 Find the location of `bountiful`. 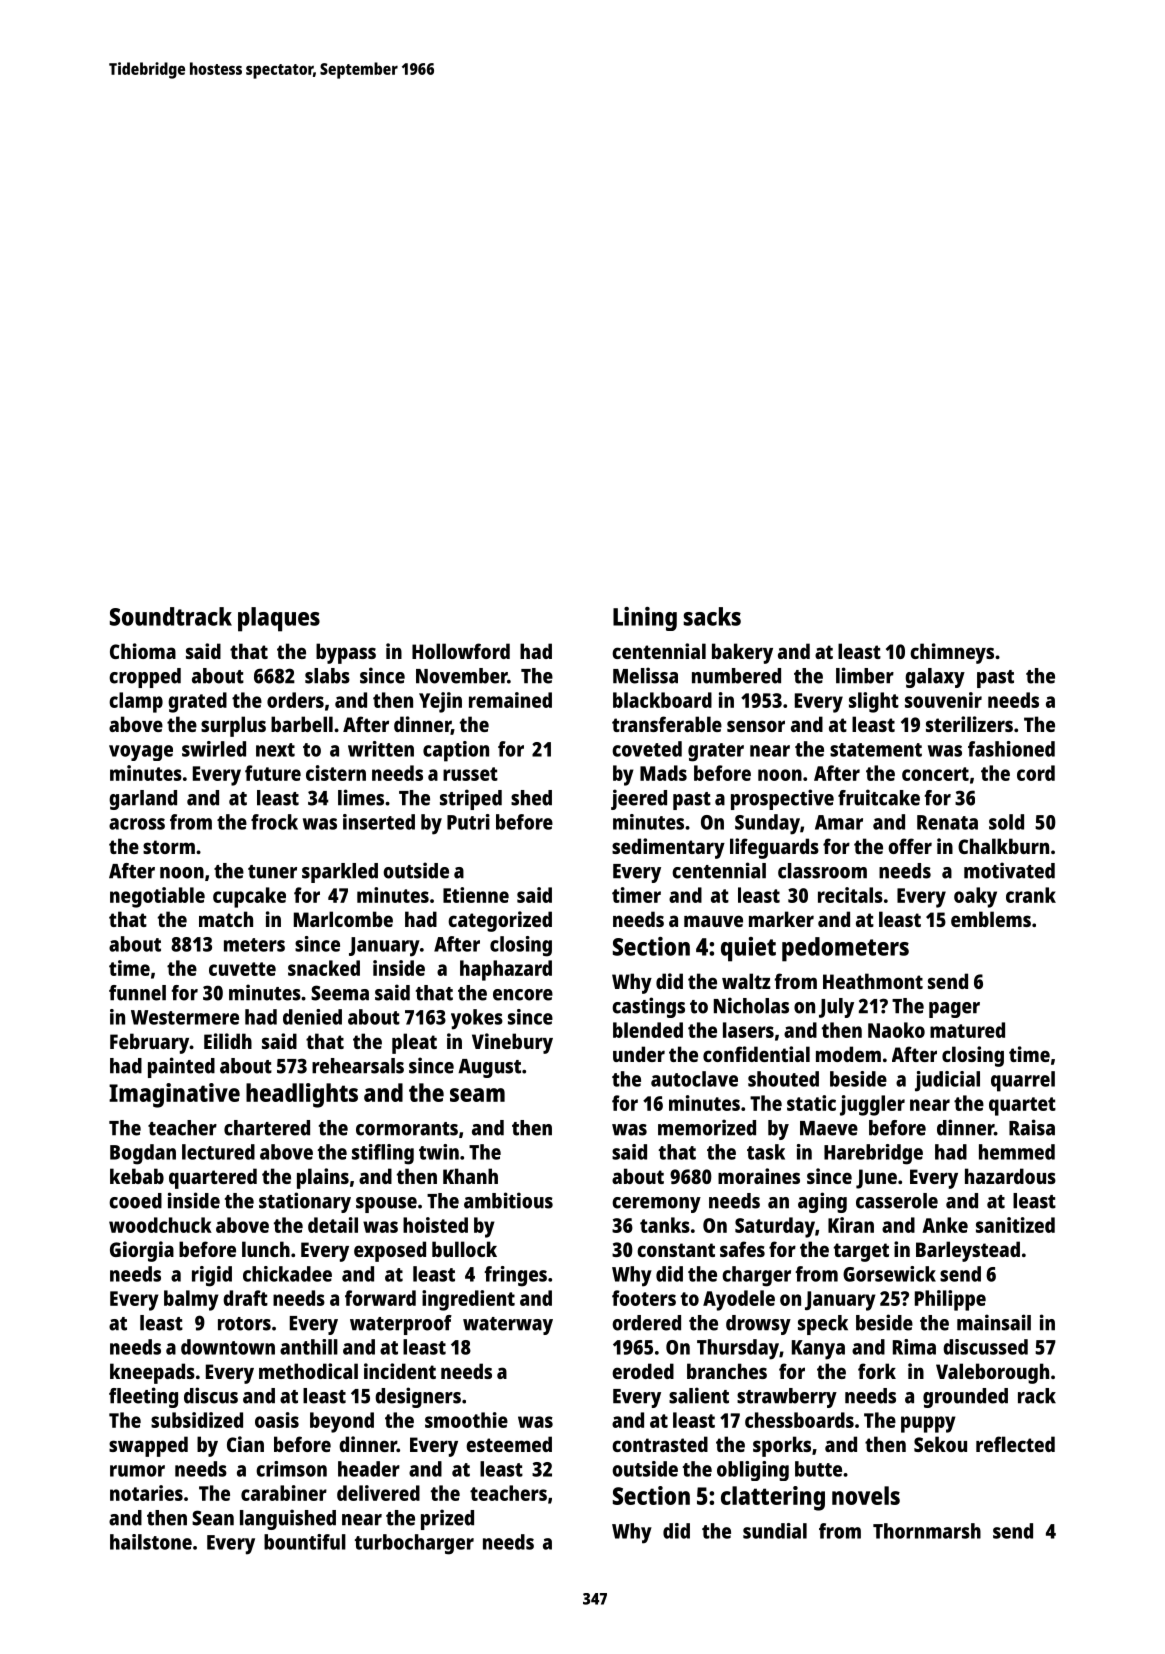

bountiful is located at coordinates (305, 1542).
